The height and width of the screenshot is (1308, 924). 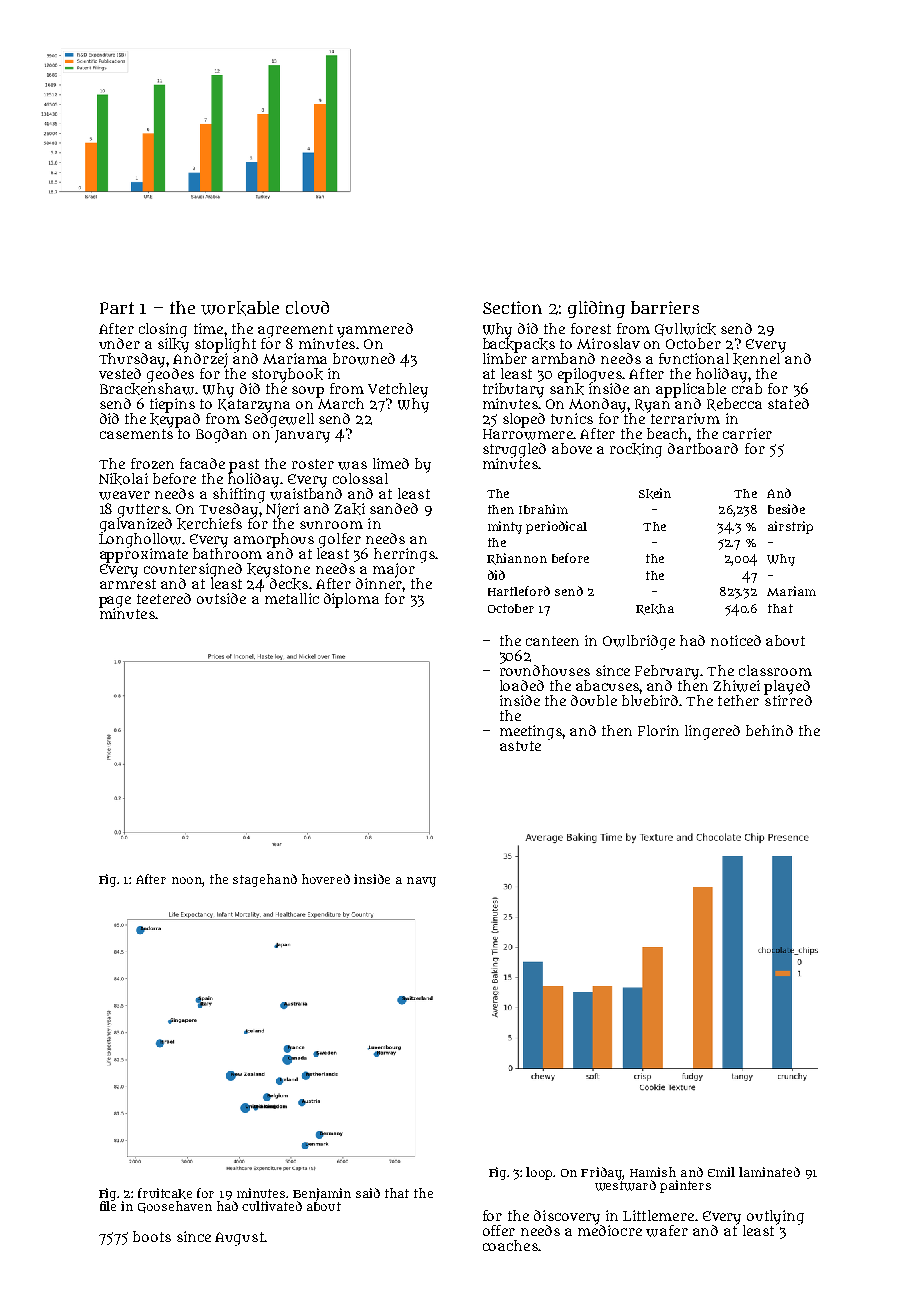 What do you see at coordinates (756, 359) in the screenshot?
I see `kennel` at bounding box center [756, 359].
